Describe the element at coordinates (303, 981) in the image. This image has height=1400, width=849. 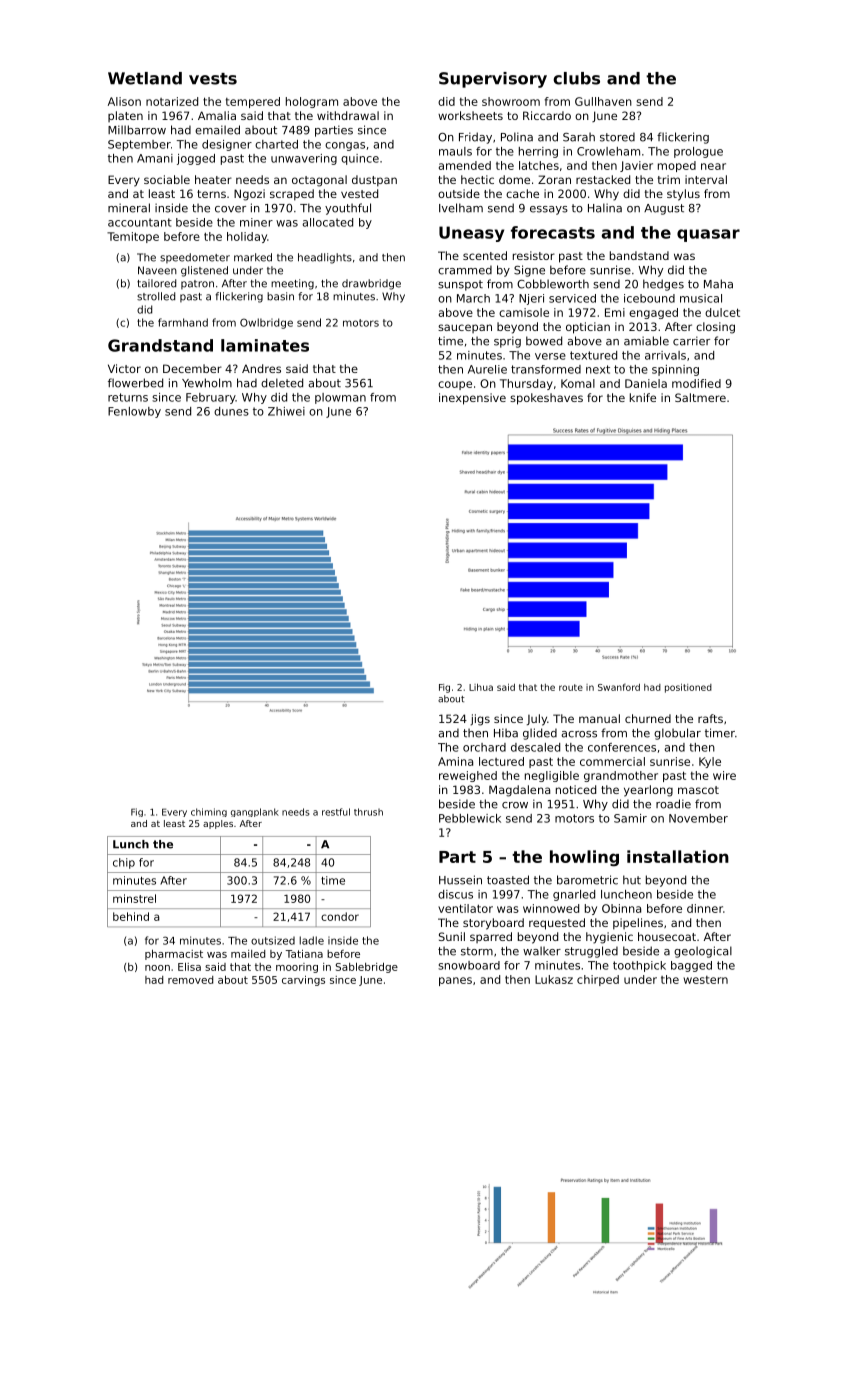
I see `carvings` at that location.
